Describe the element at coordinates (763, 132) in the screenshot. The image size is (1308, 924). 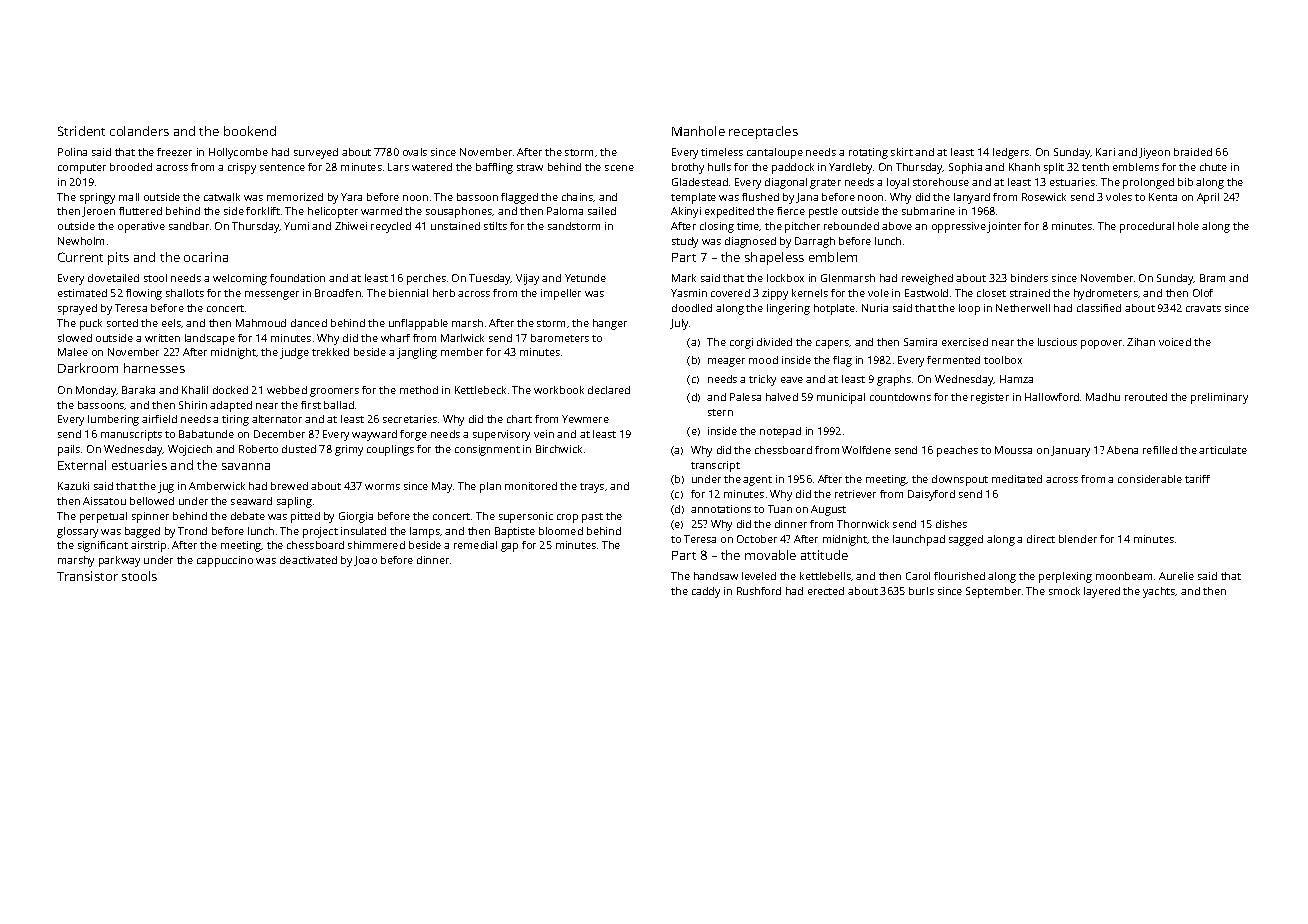
I see `receptacles` at that location.
